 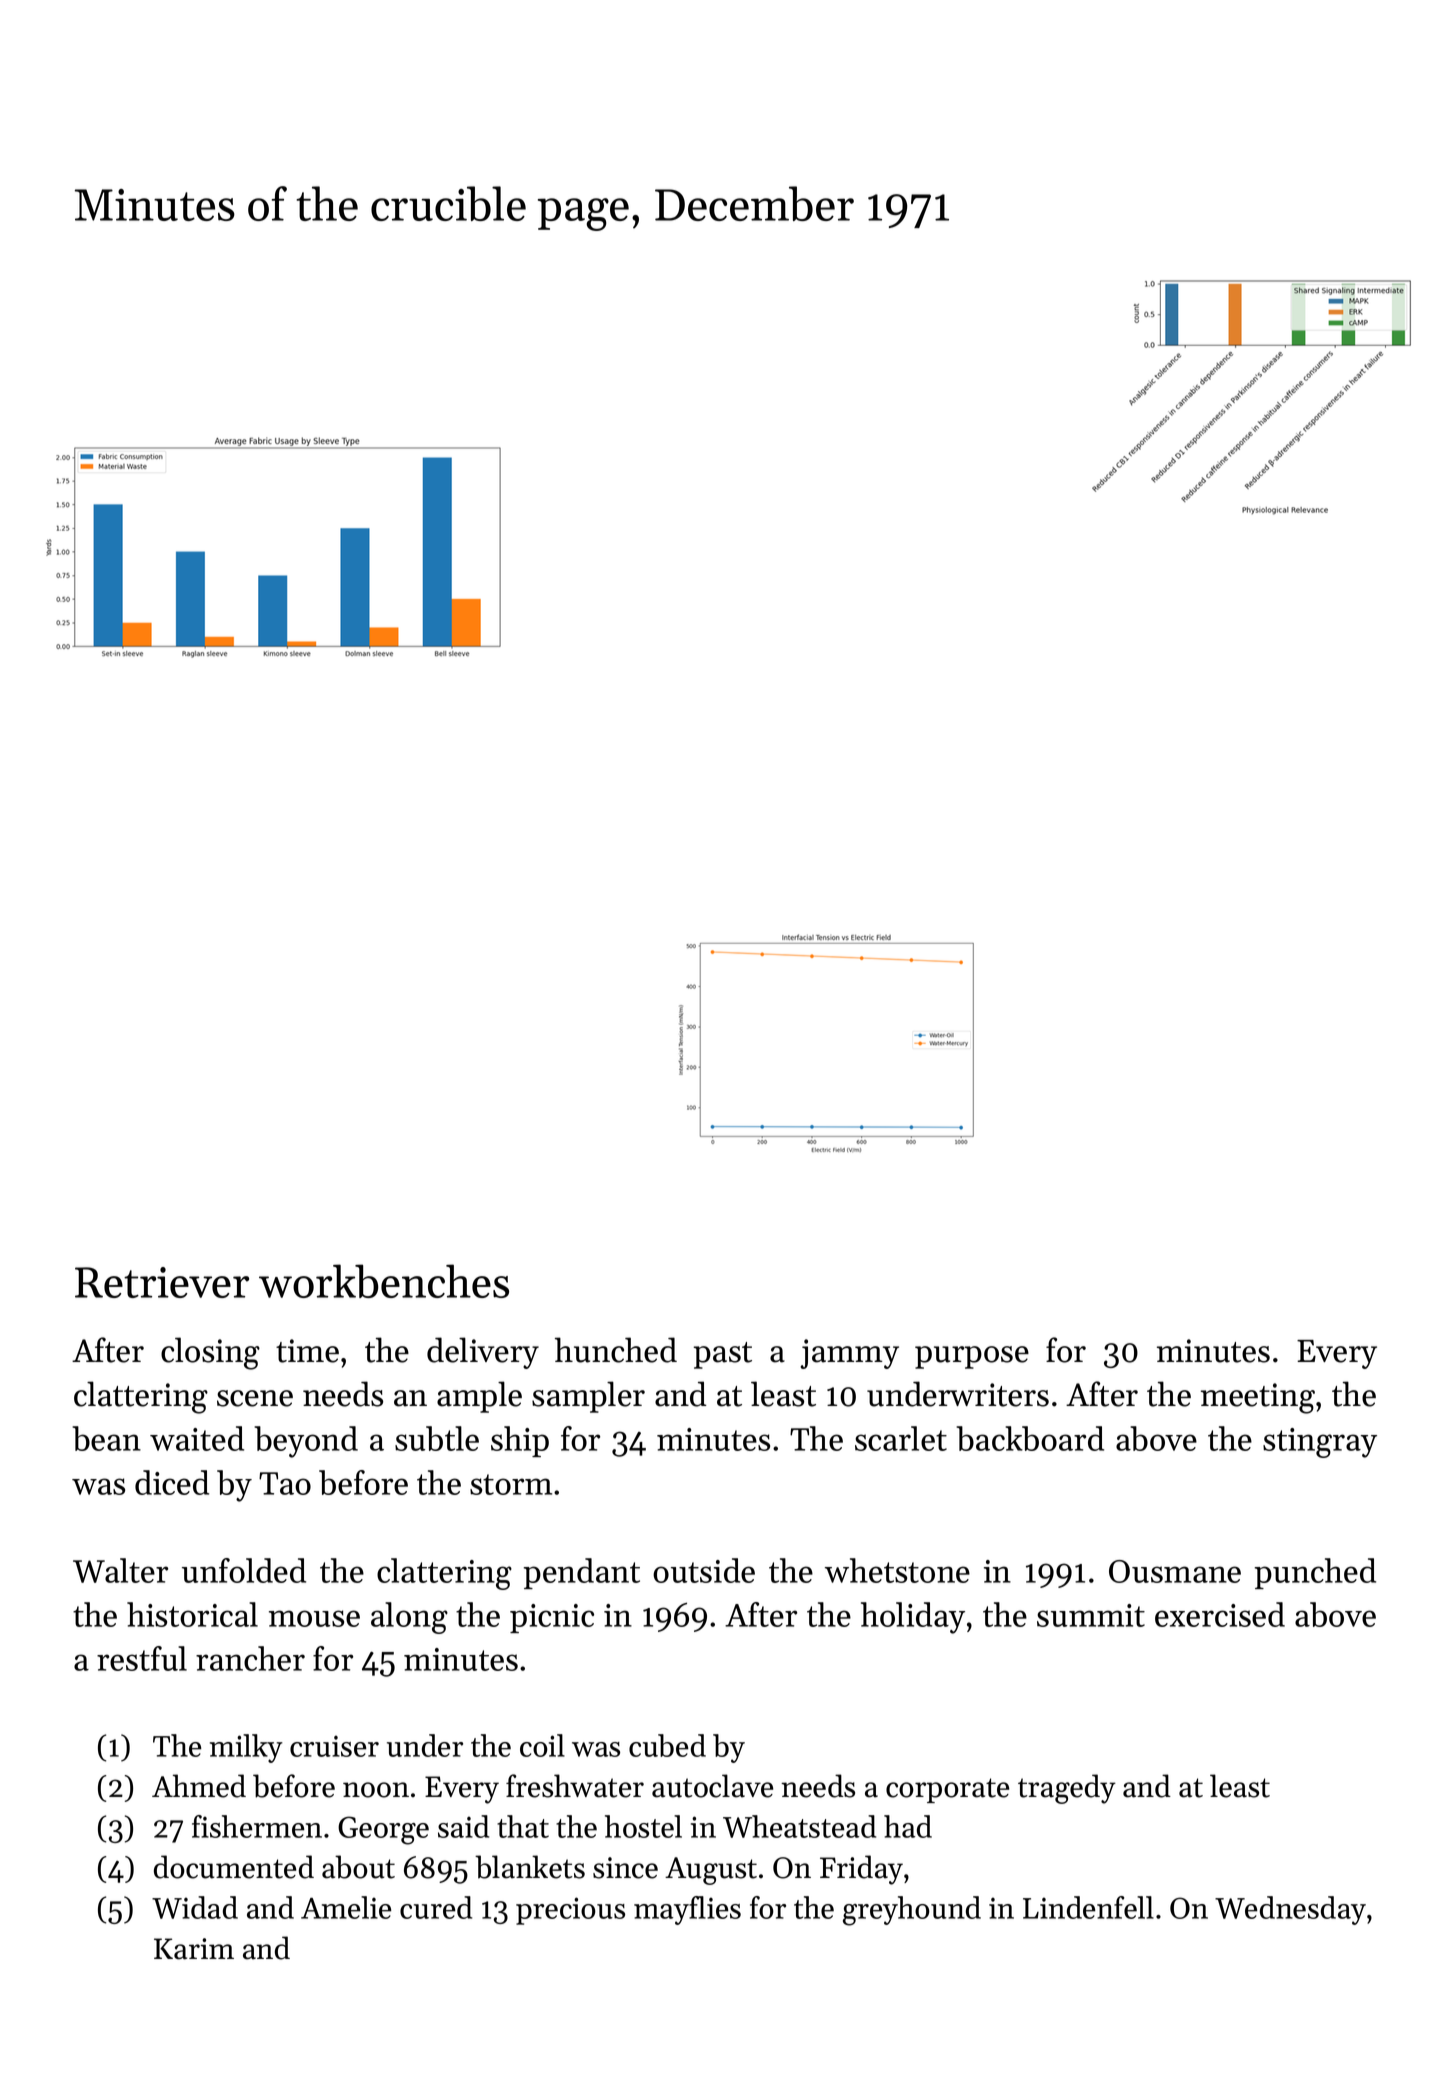 I want to click on since, so click(x=625, y=1868).
